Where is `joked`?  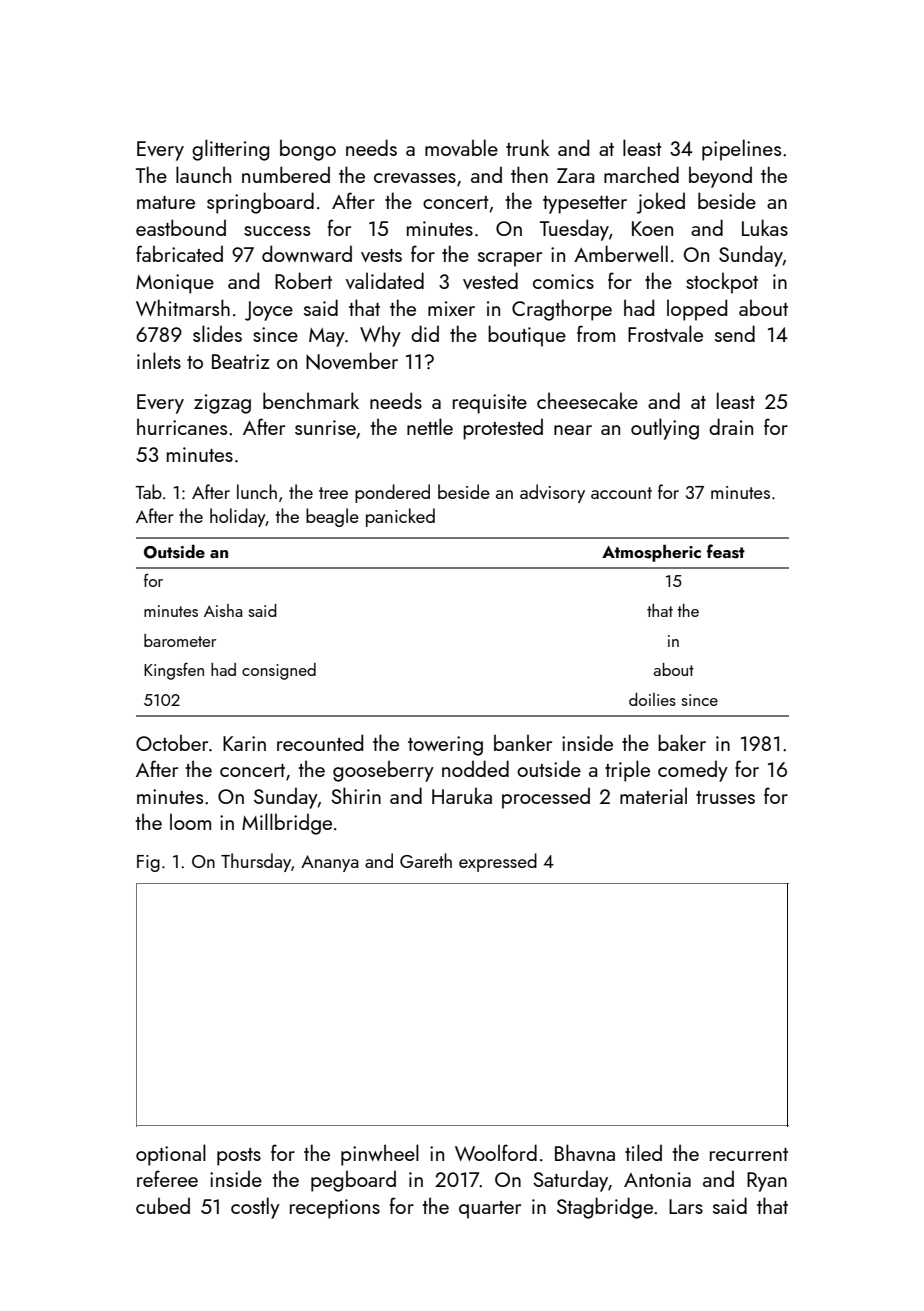 joked is located at coordinates (661, 203).
